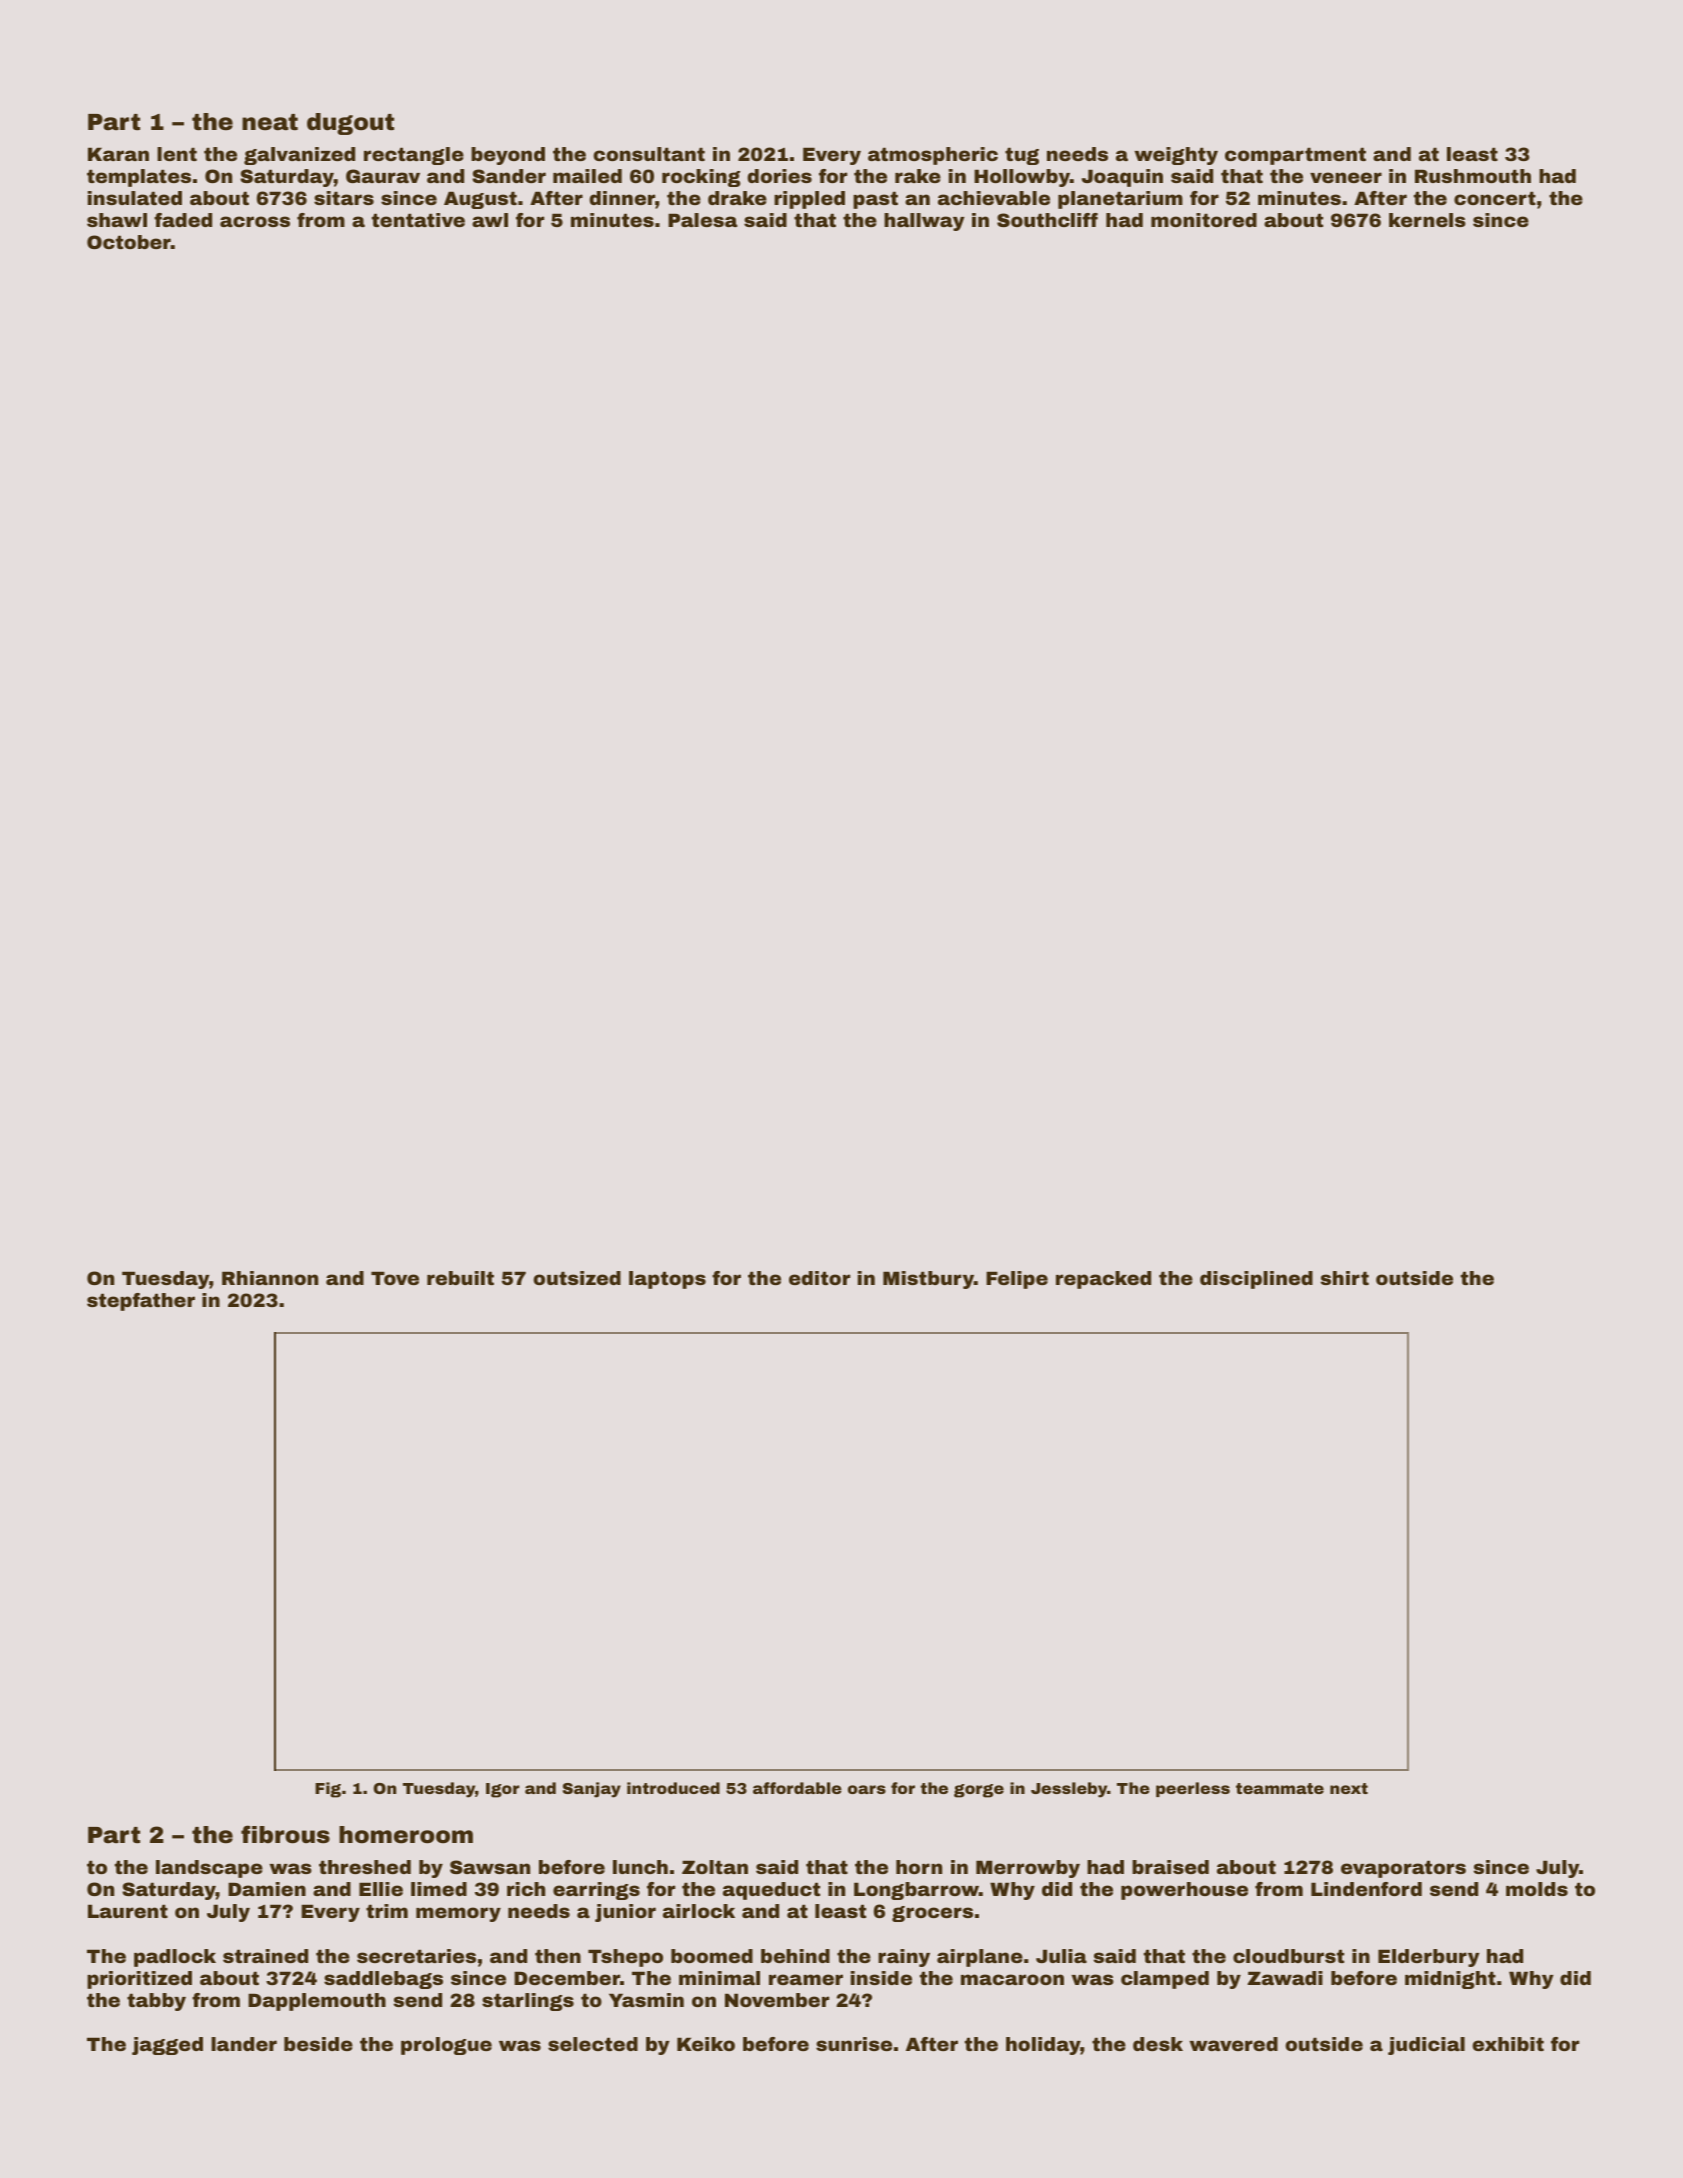 The width and height of the screenshot is (1683, 2178). Describe the element at coordinates (1176, 156) in the screenshot. I see `weighty` at that location.
